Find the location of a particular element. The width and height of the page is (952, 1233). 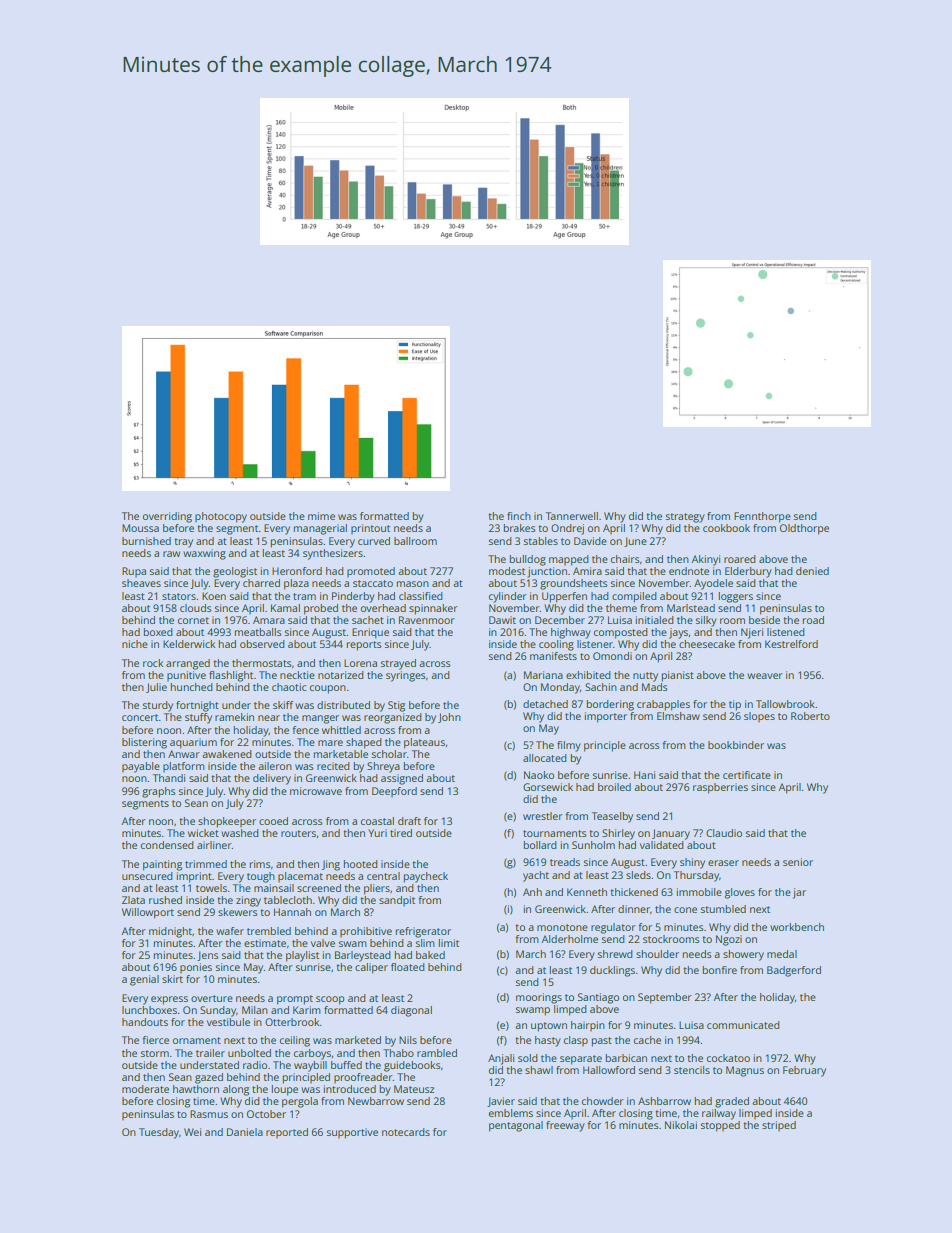

finch is located at coordinates (519, 516).
